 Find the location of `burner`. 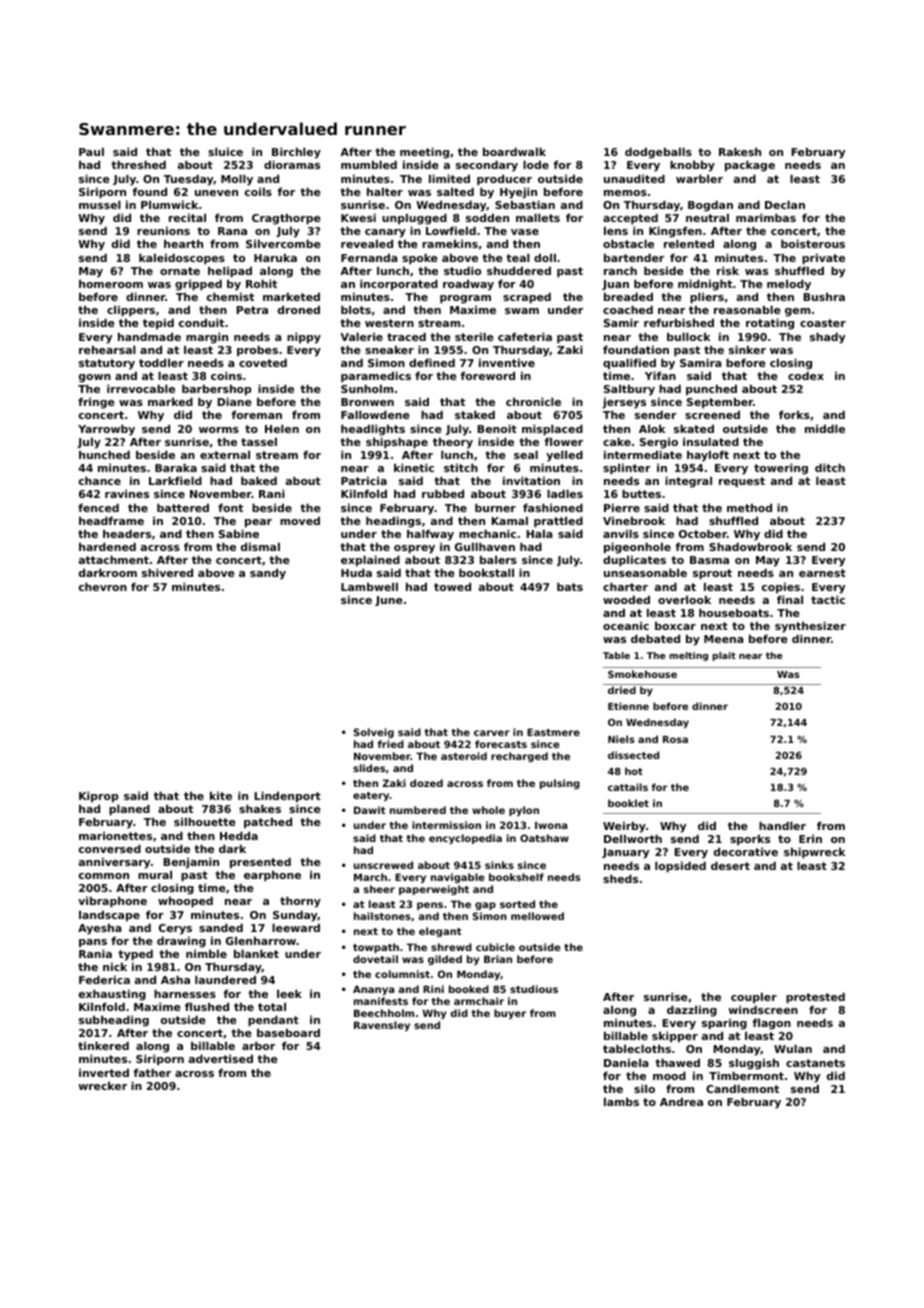

burner is located at coordinates (495, 507).
